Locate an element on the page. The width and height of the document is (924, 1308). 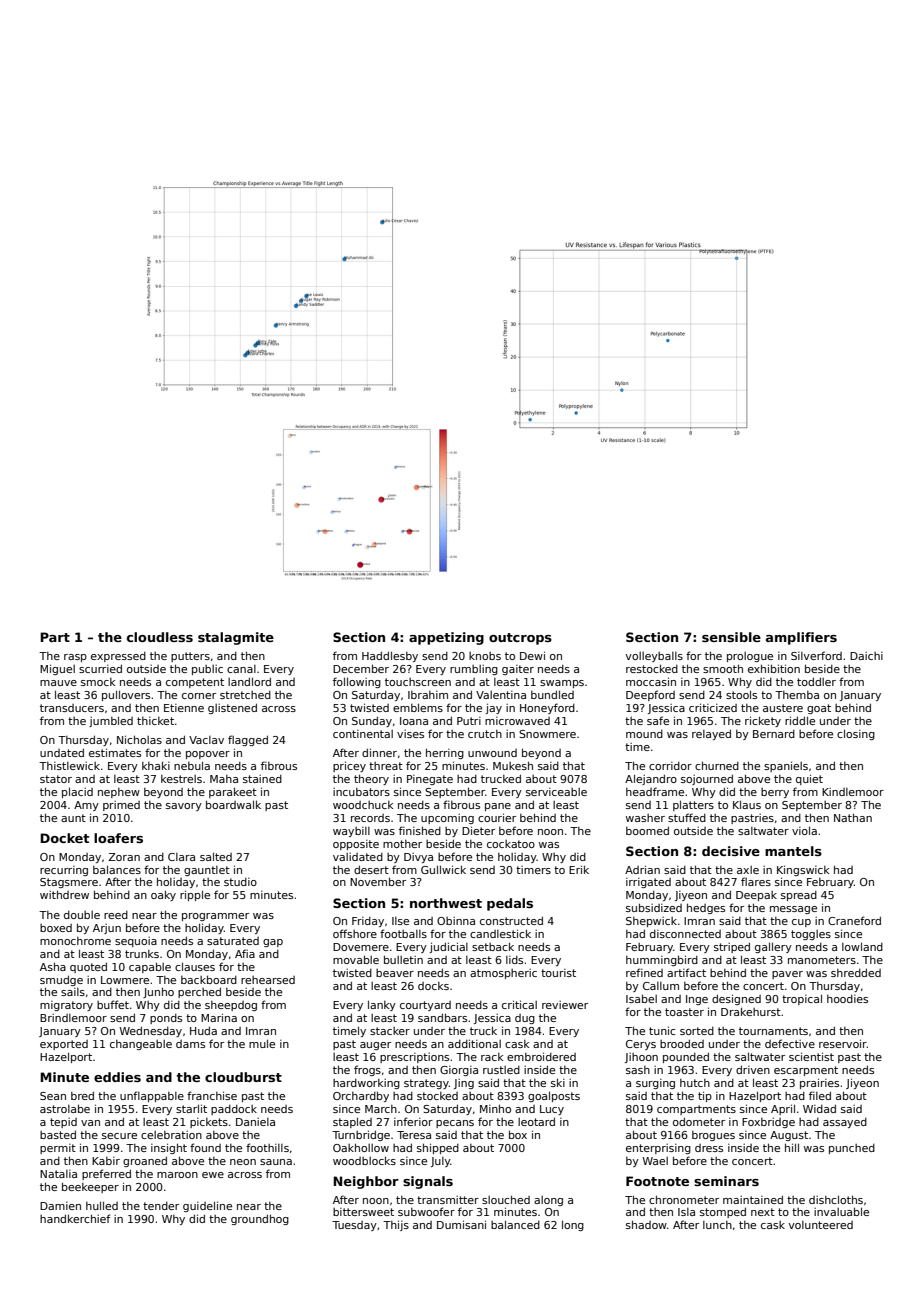
gap is located at coordinates (273, 943).
